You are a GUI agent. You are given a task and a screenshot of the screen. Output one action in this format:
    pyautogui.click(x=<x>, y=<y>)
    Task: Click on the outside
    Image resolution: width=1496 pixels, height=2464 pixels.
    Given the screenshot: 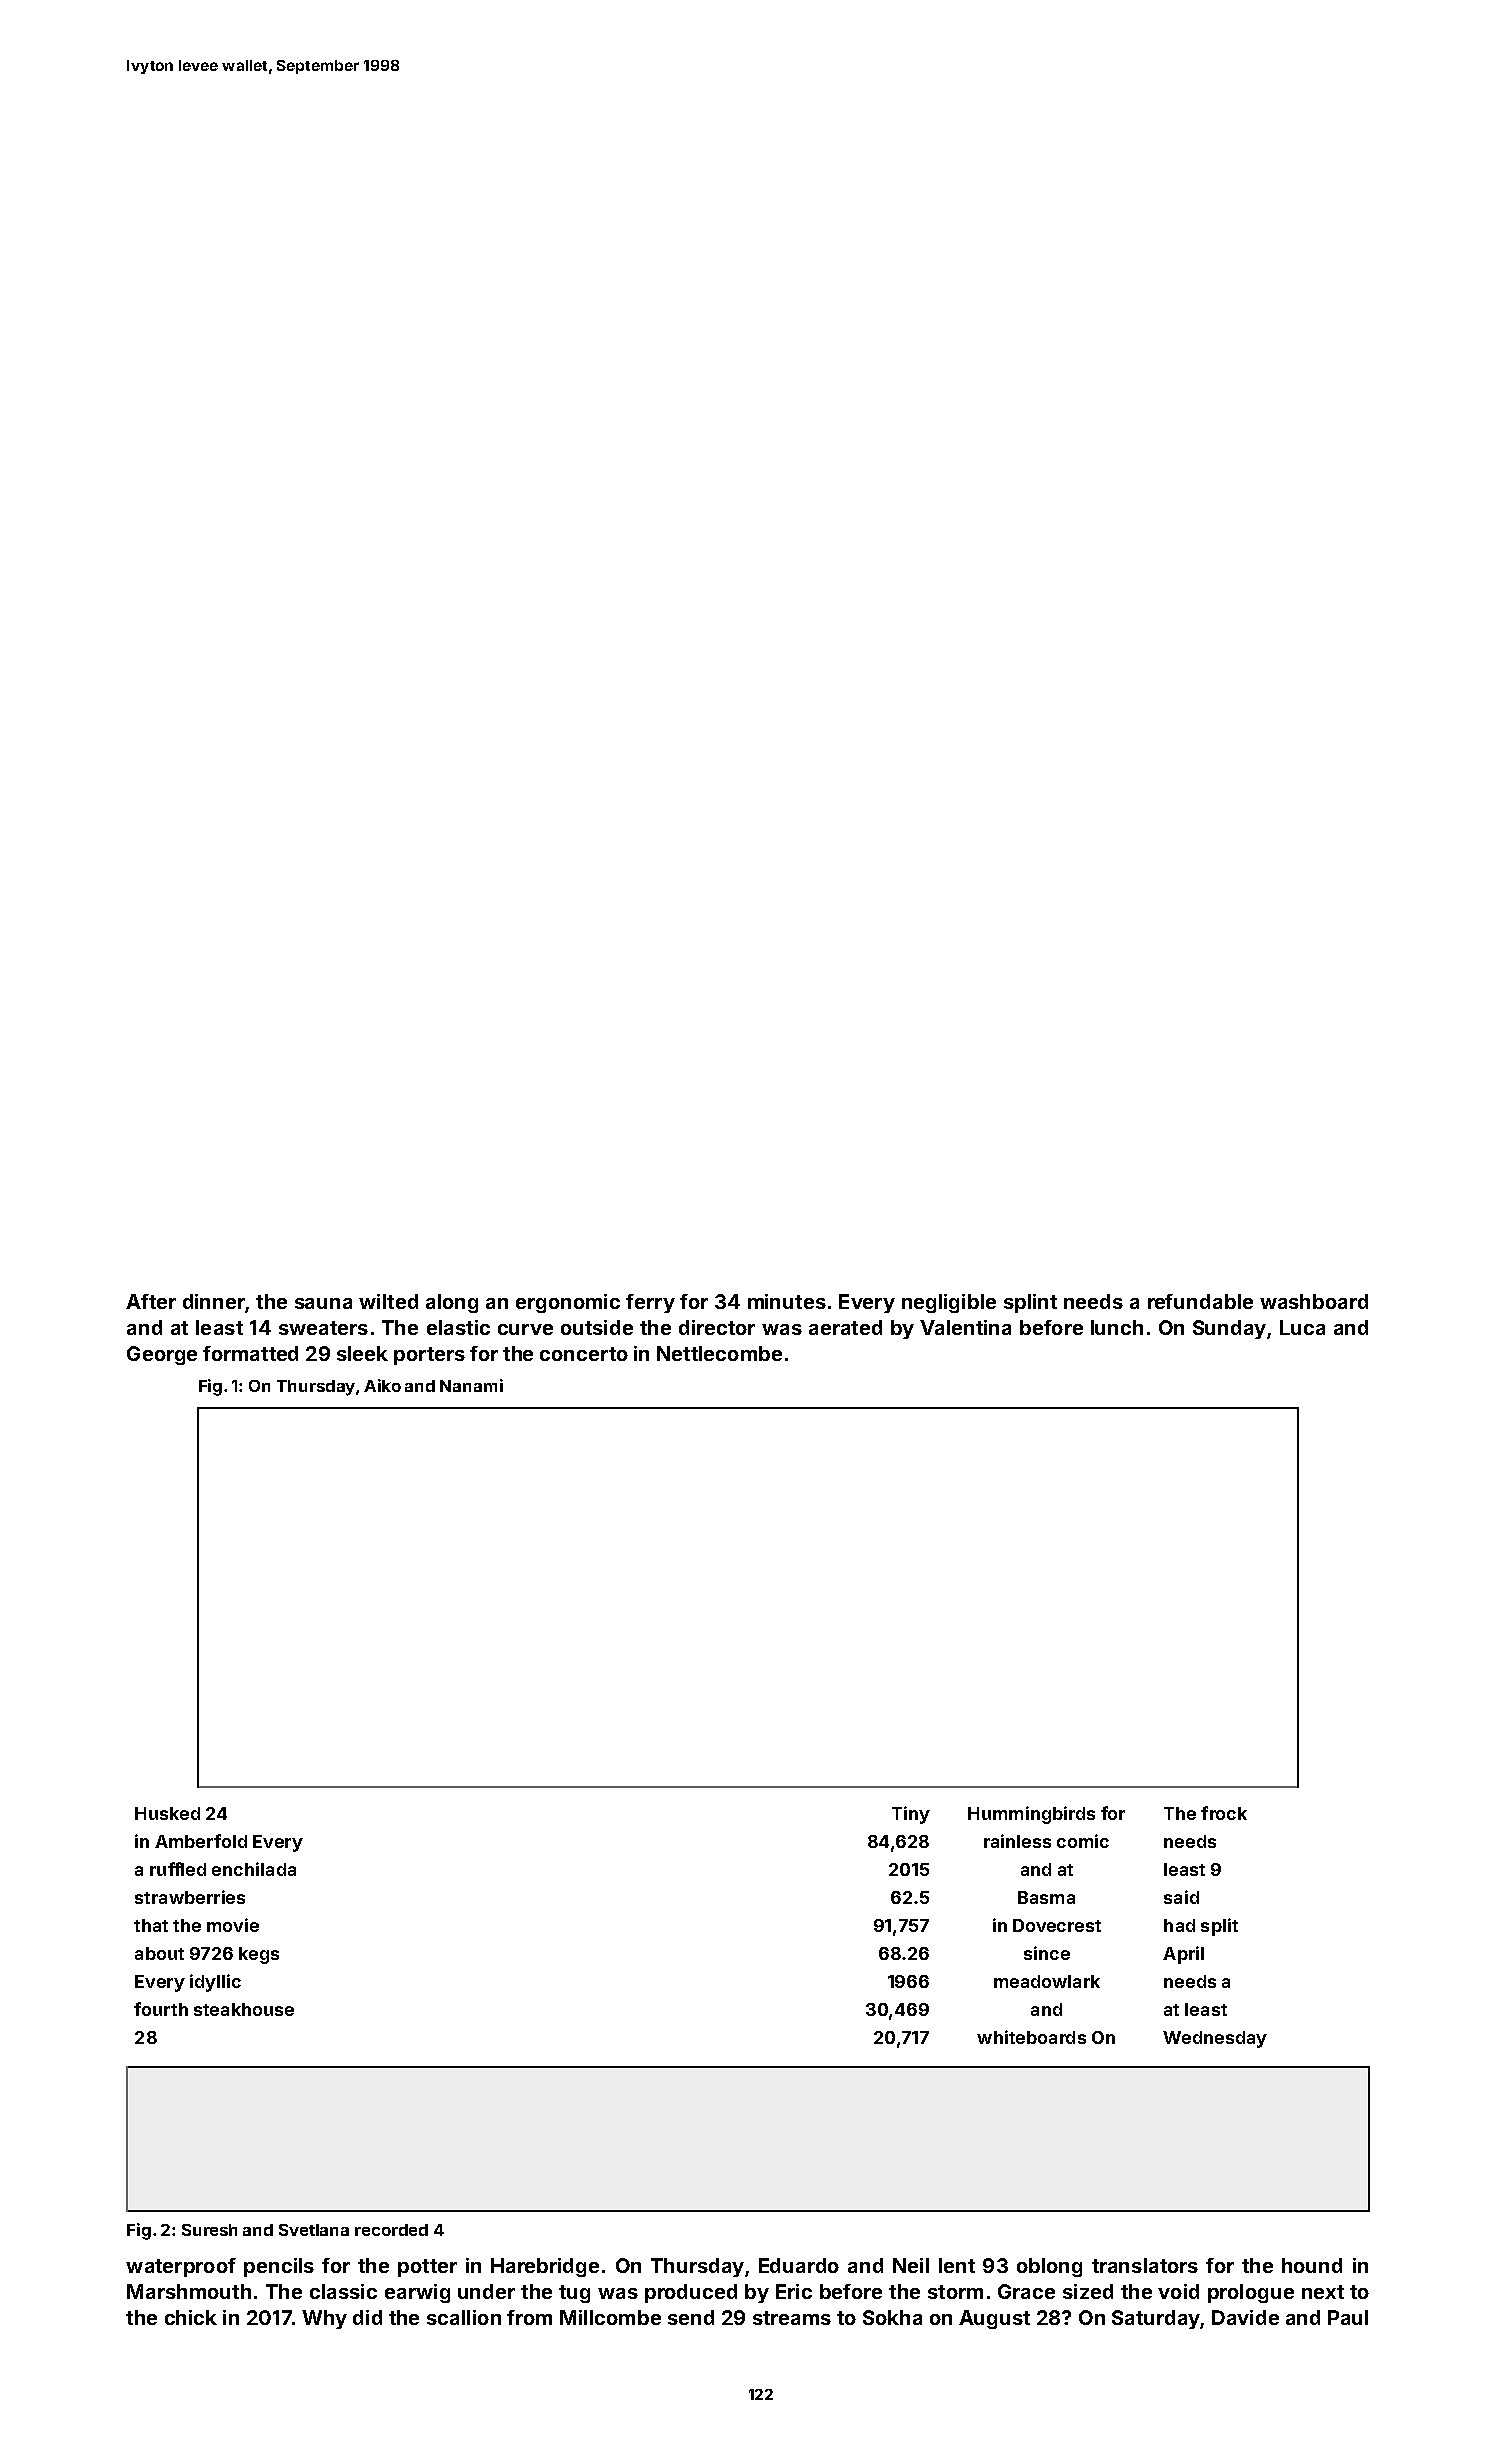 What is the action you would take?
    pyautogui.click(x=597, y=1327)
